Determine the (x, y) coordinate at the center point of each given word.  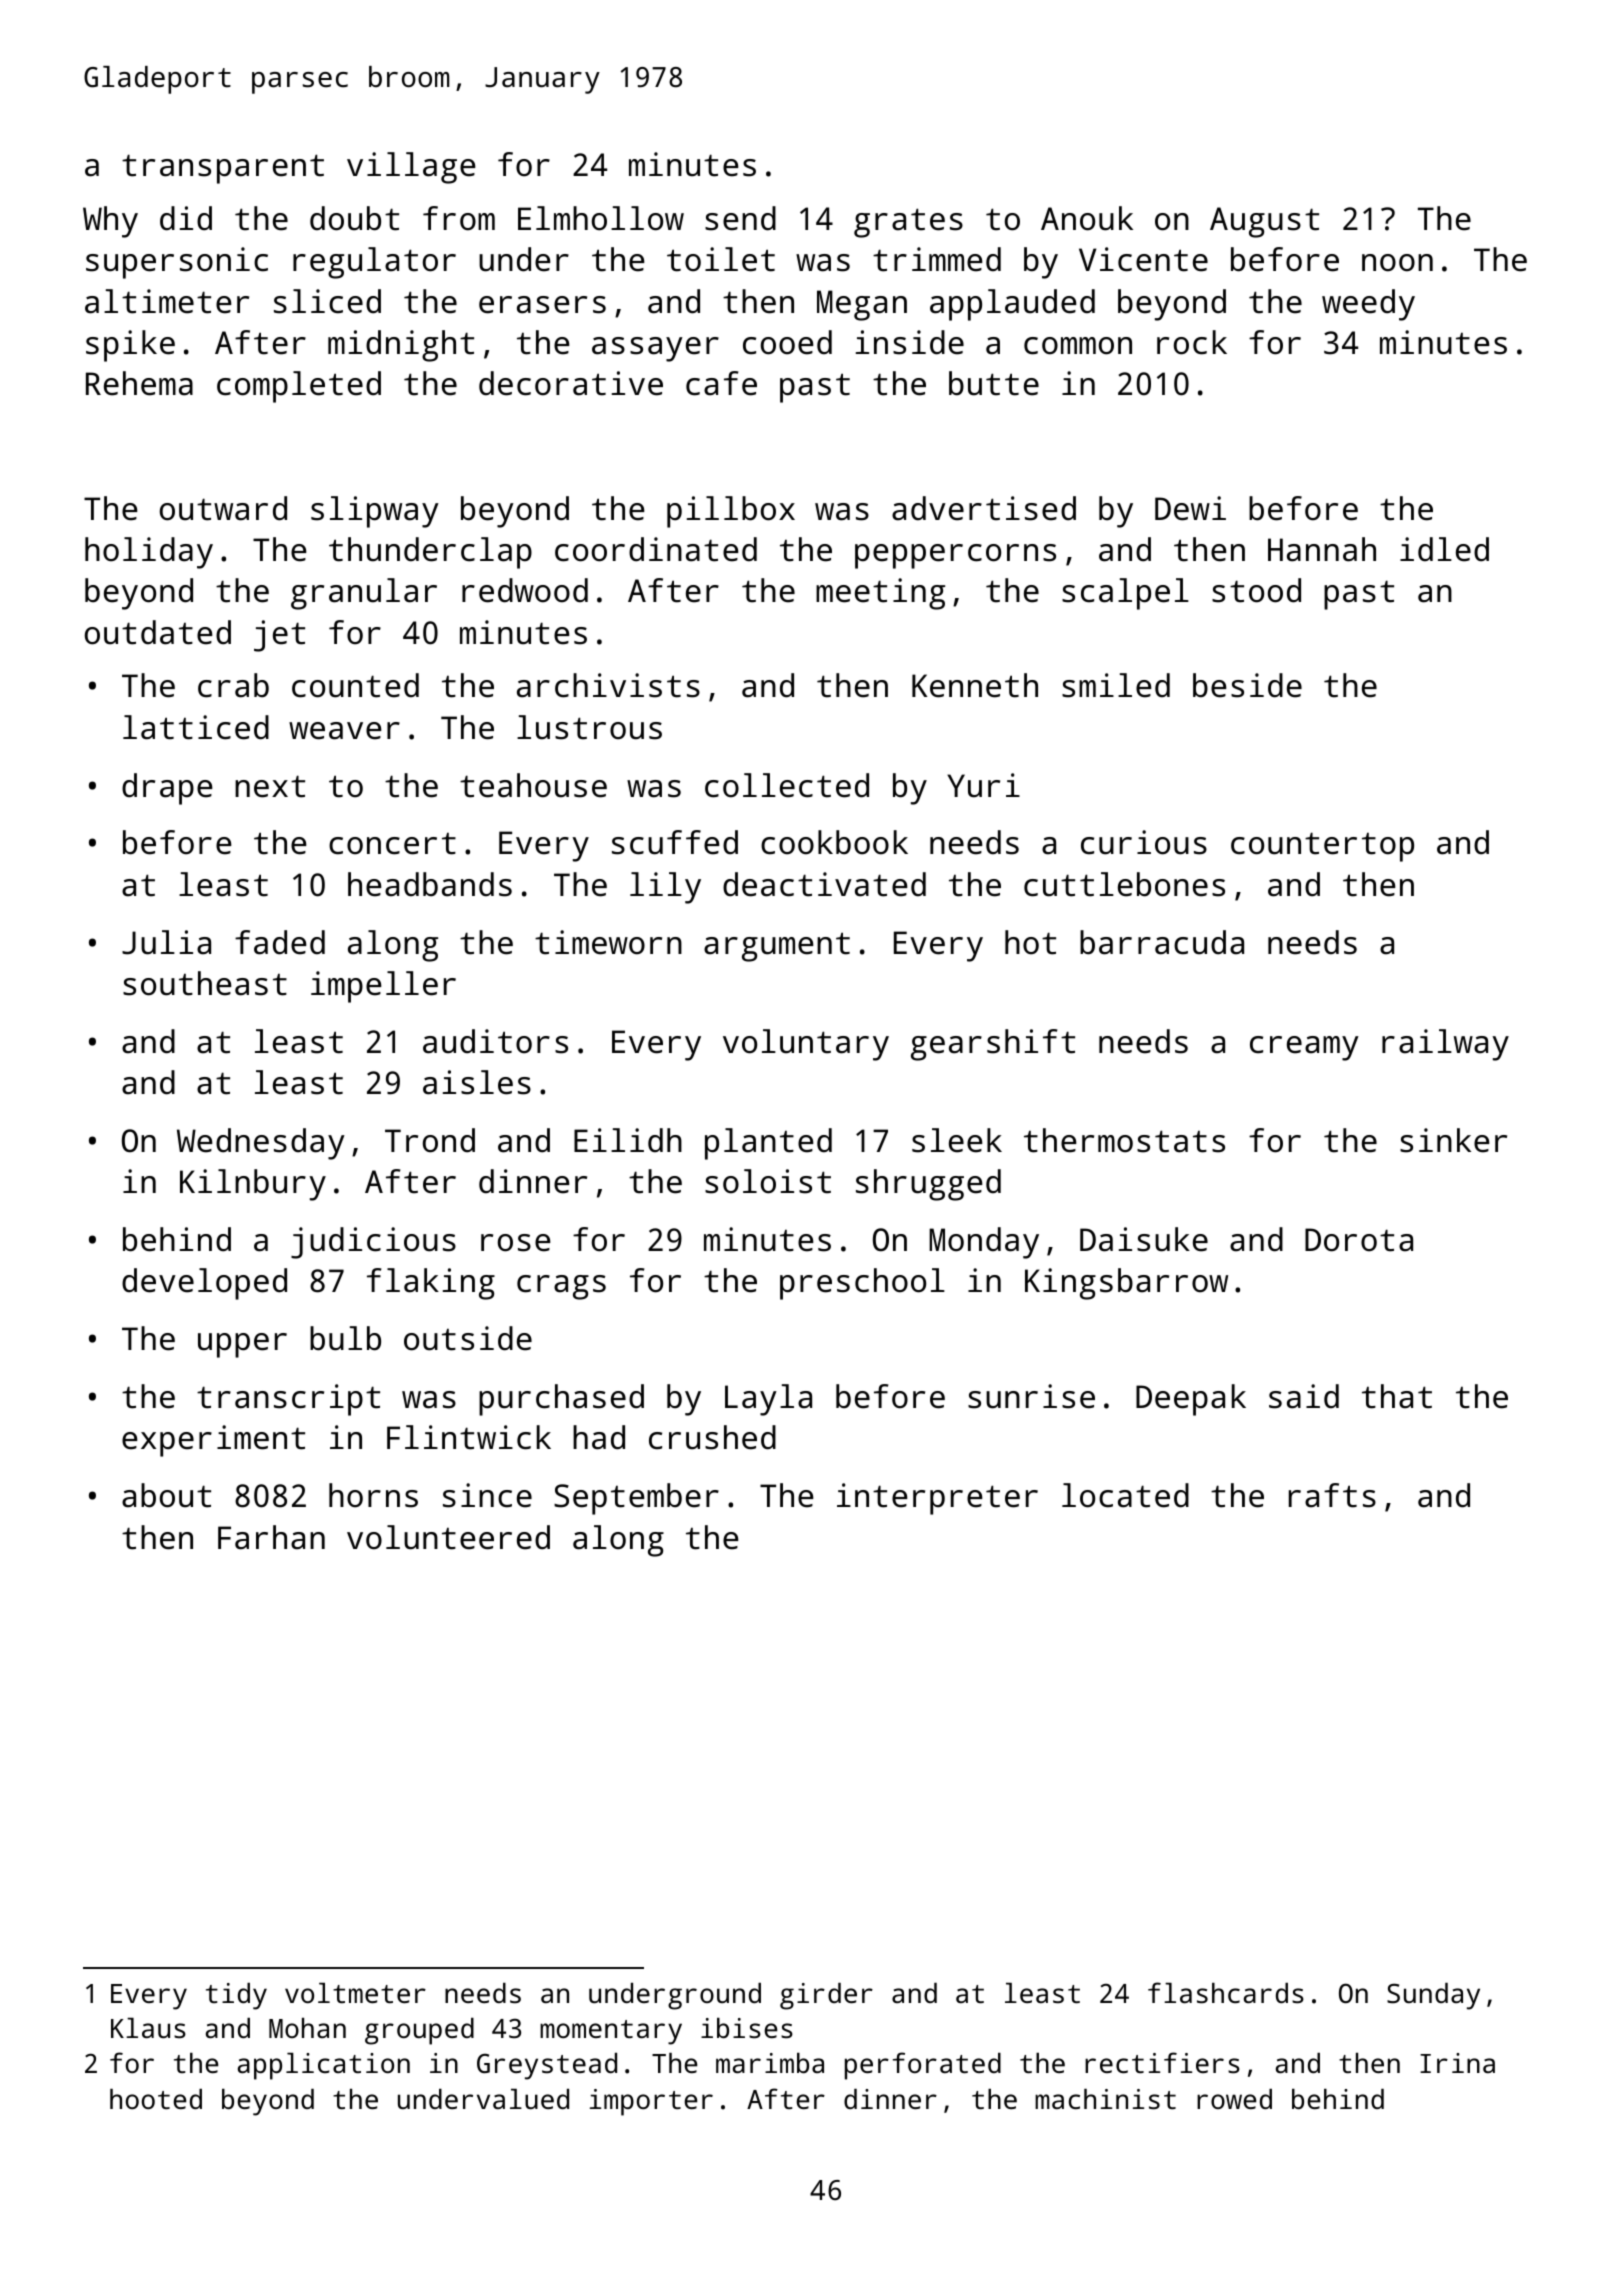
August (1264, 222)
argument (777, 947)
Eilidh (628, 1140)
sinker (1453, 1140)
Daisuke (1144, 1239)
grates (908, 223)
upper (242, 1345)
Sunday (1433, 1996)
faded (280, 942)
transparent (223, 169)
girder (826, 1996)
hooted (156, 2099)
